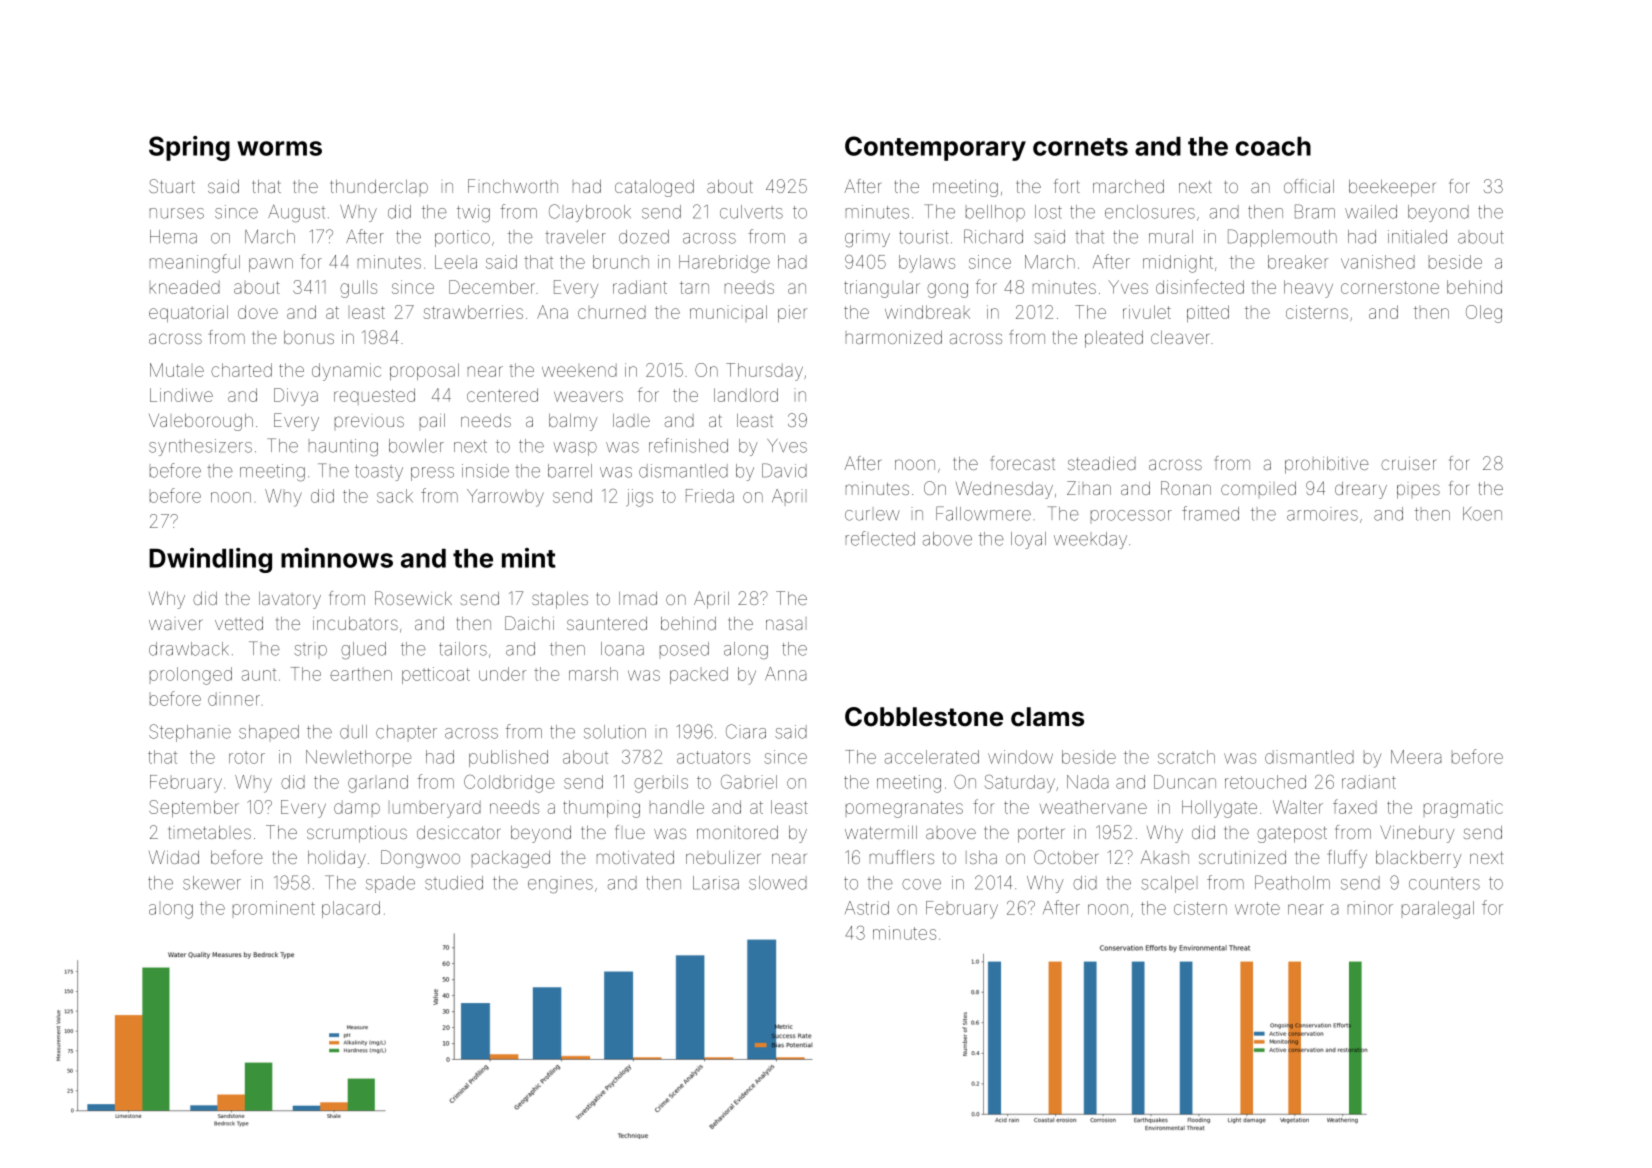 The height and width of the document is (1168, 1652). What do you see at coordinates (454, 883) in the document?
I see `studied` at bounding box center [454, 883].
